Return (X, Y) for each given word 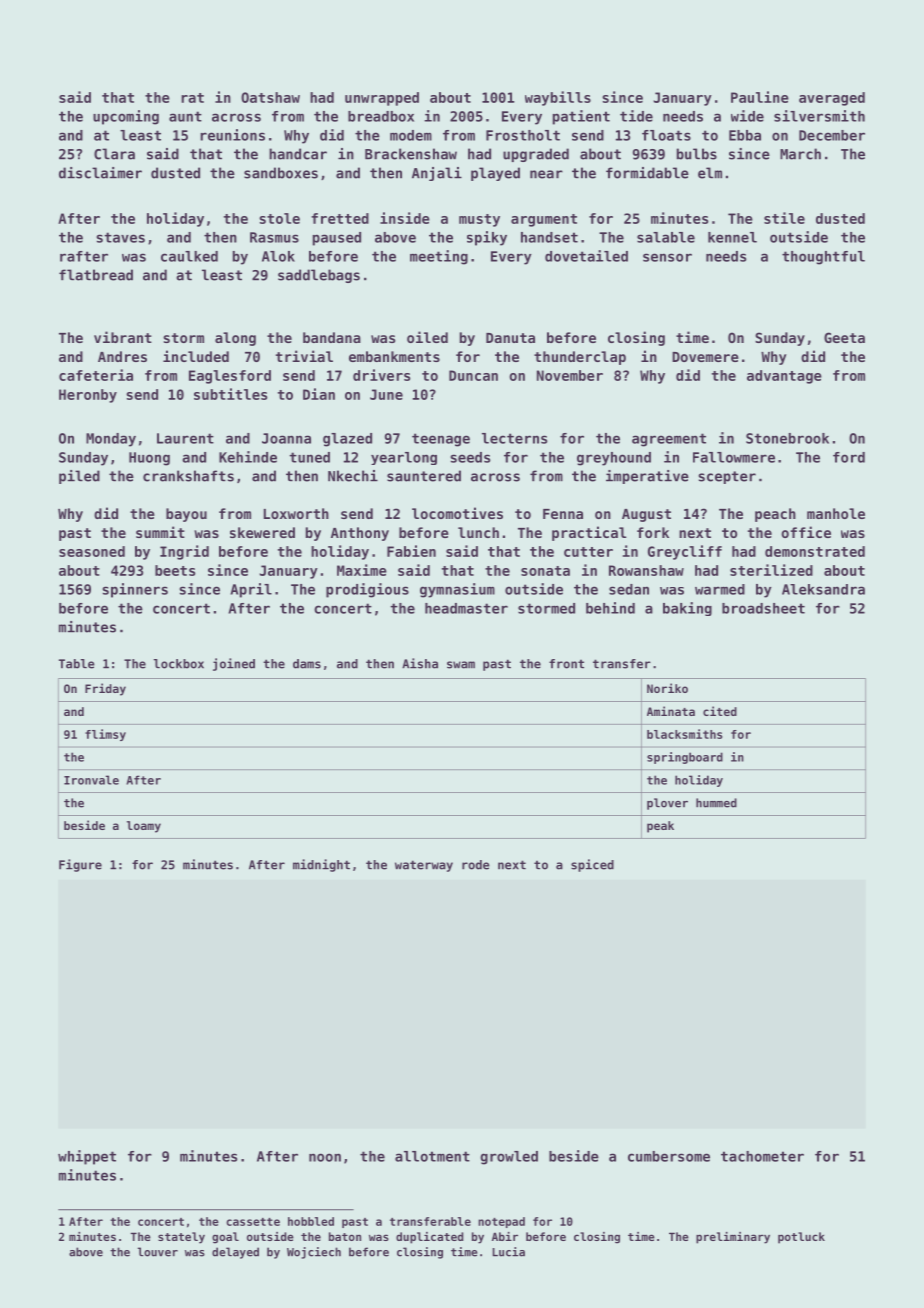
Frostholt (523, 135)
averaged (832, 99)
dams (307, 664)
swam (461, 665)
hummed (716, 803)
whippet (87, 1157)
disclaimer (100, 173)
